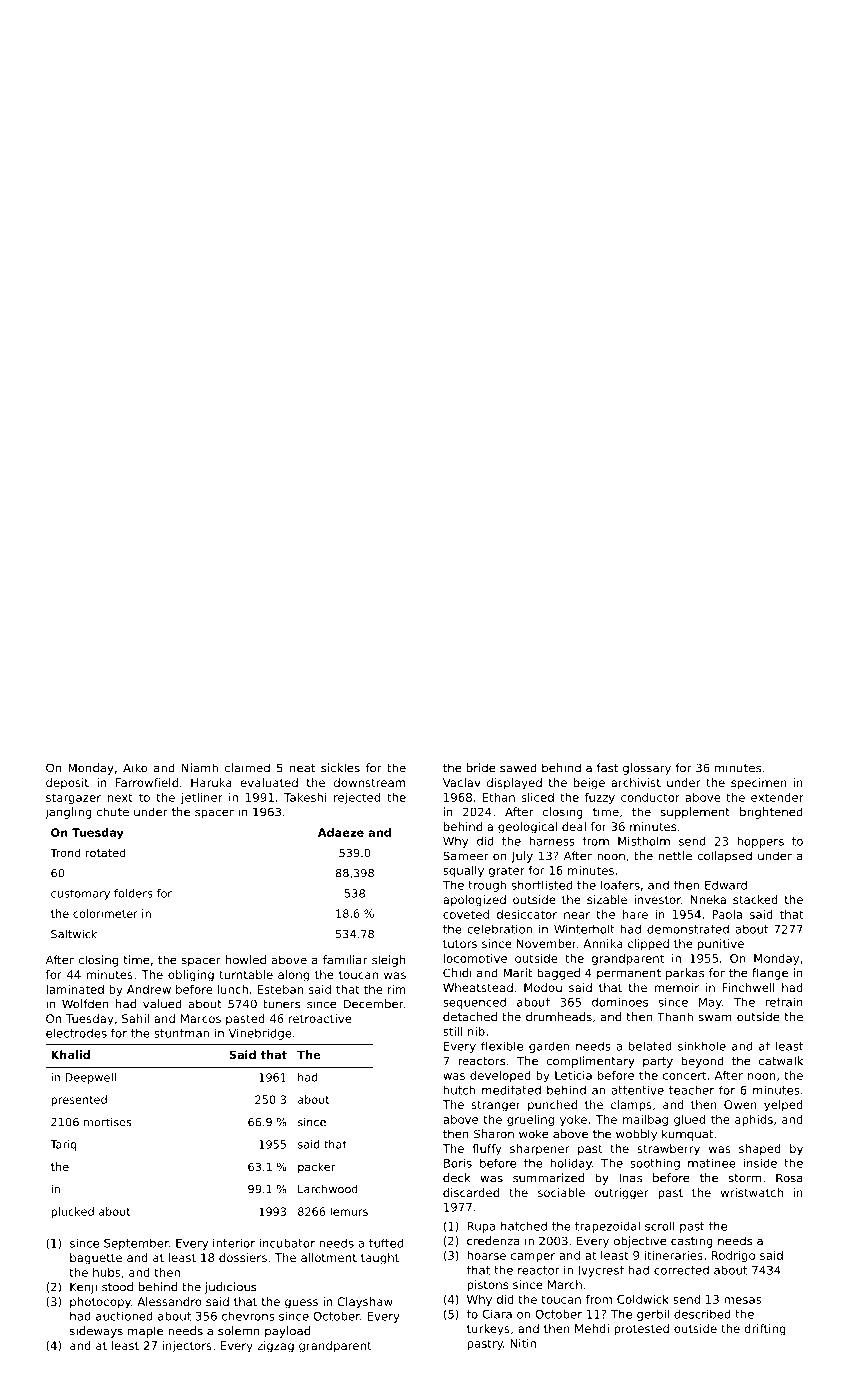  What do you see at coordinates (147, 782) in the document?
I see `Farrowfield` at bounding box center [147, 782].
